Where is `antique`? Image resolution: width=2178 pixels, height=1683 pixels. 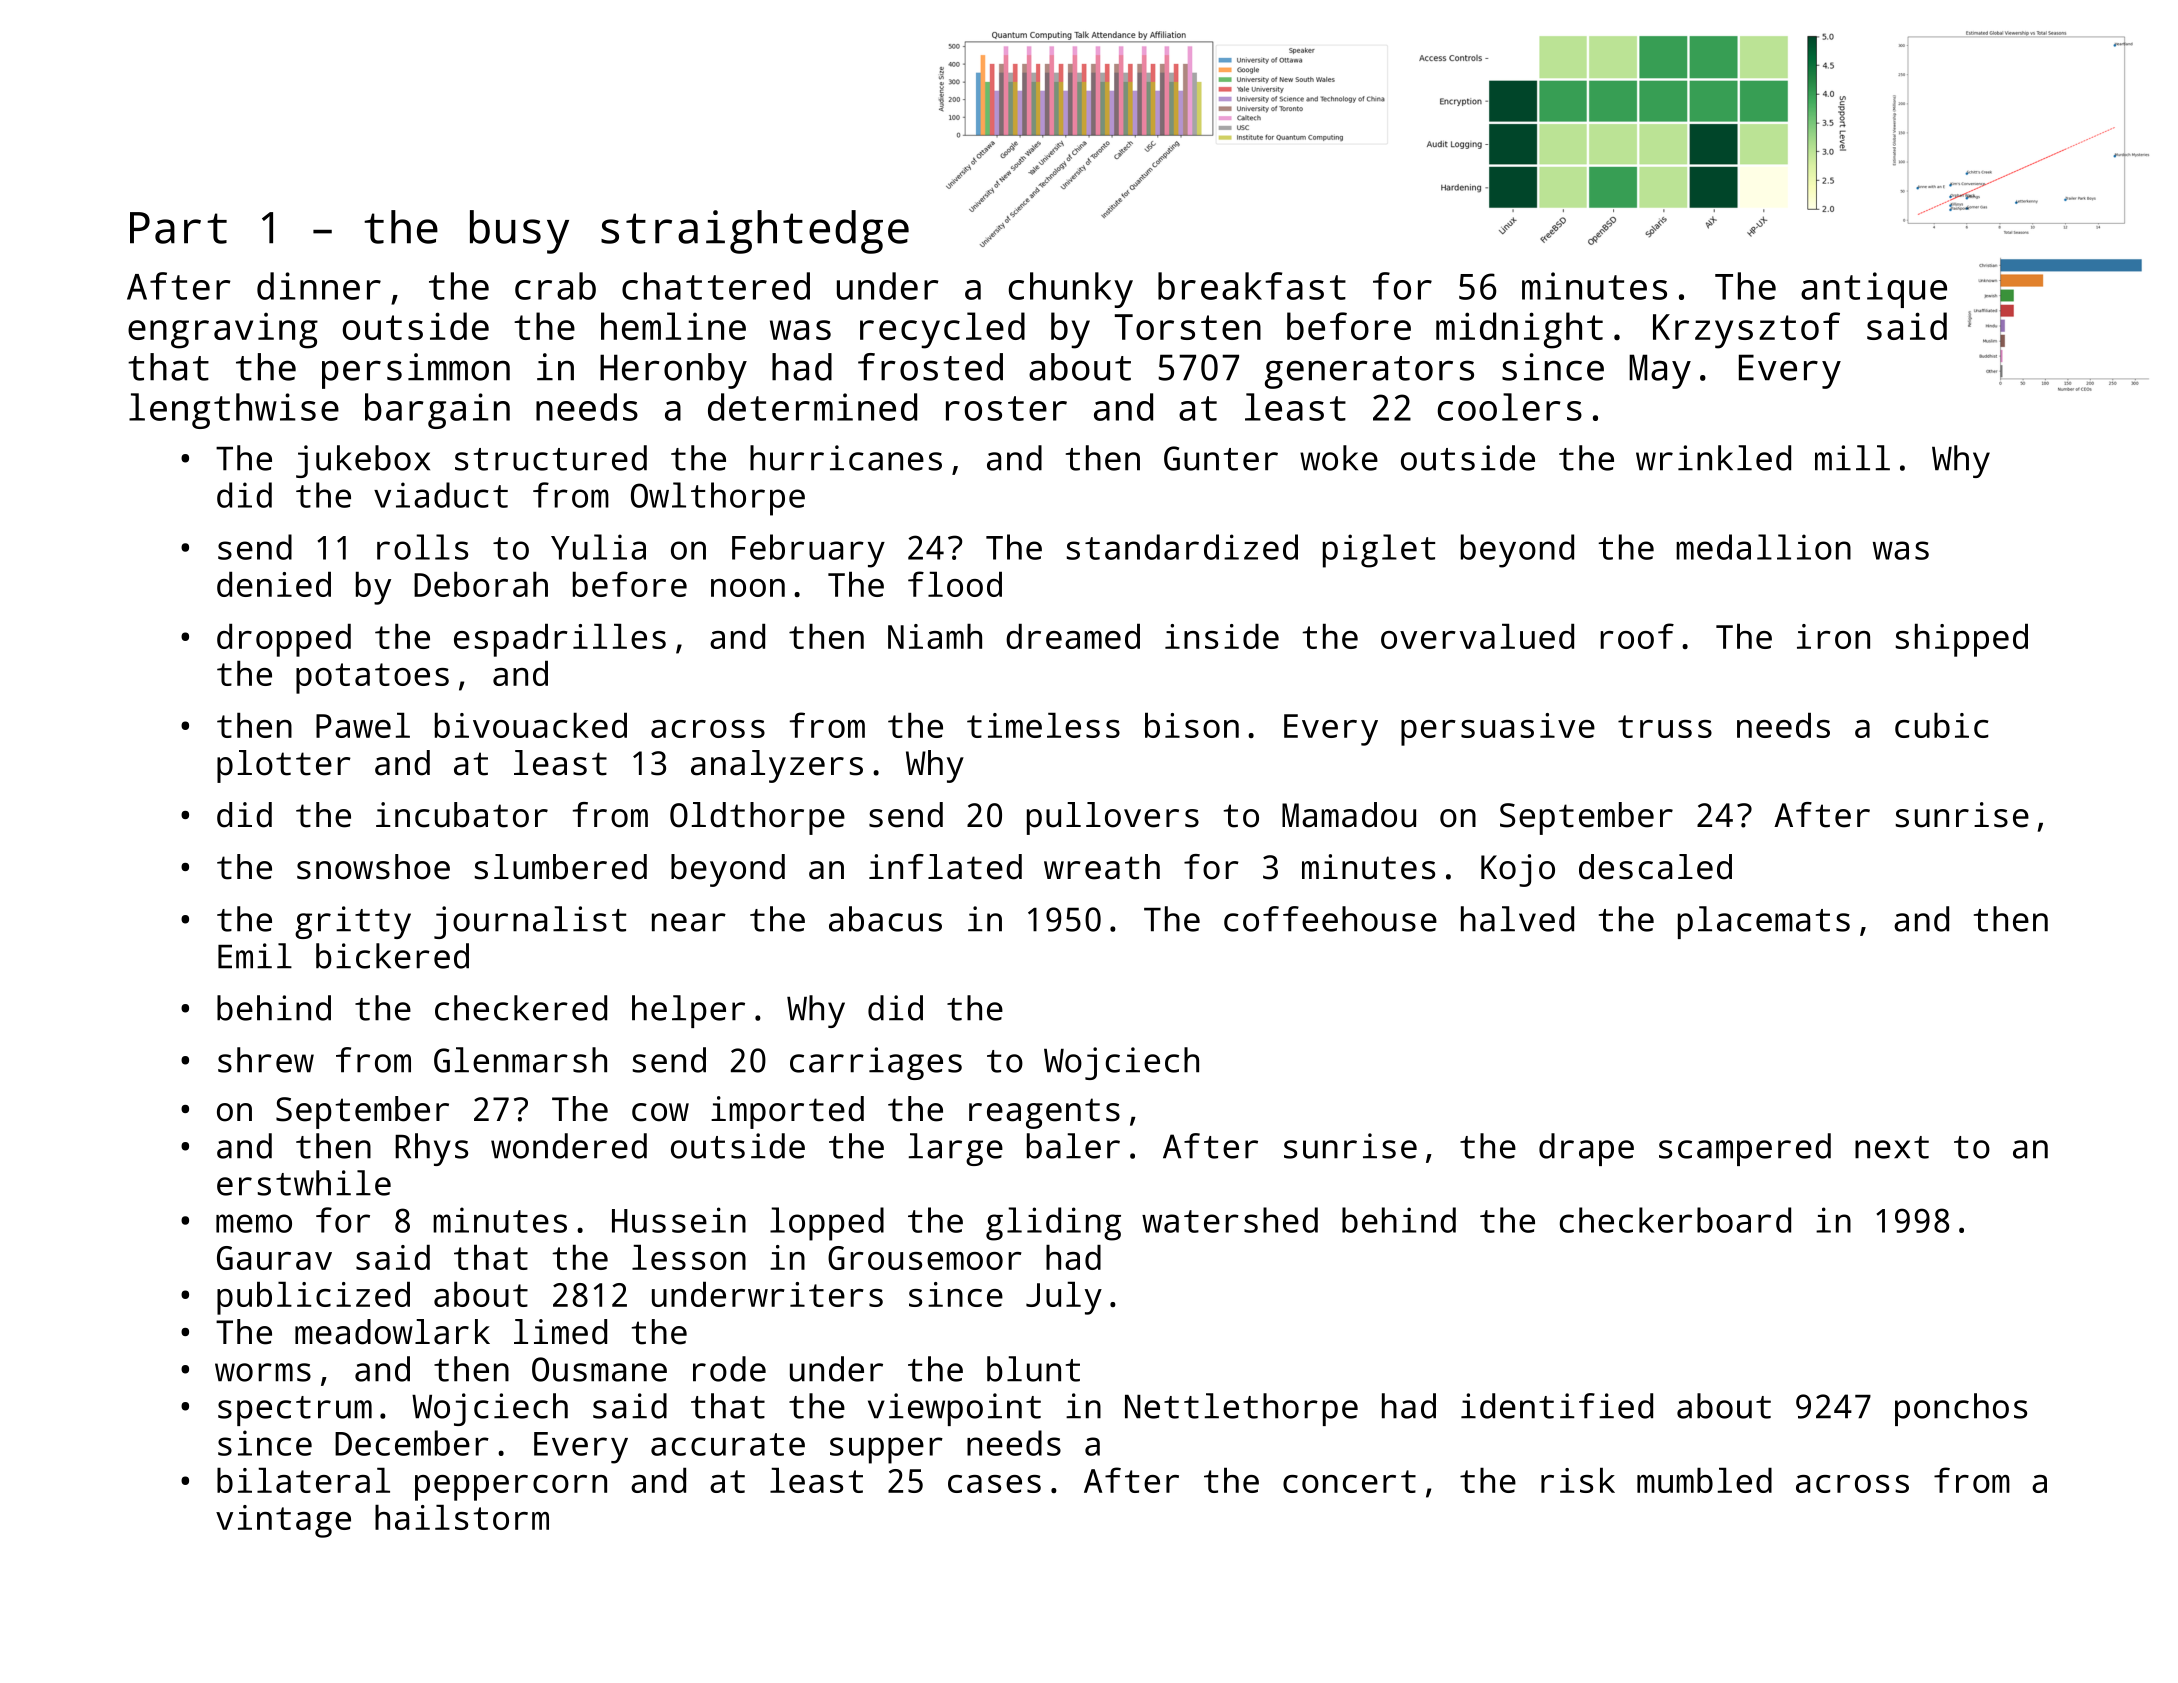 antique is located at coordinates (1874, 290).
